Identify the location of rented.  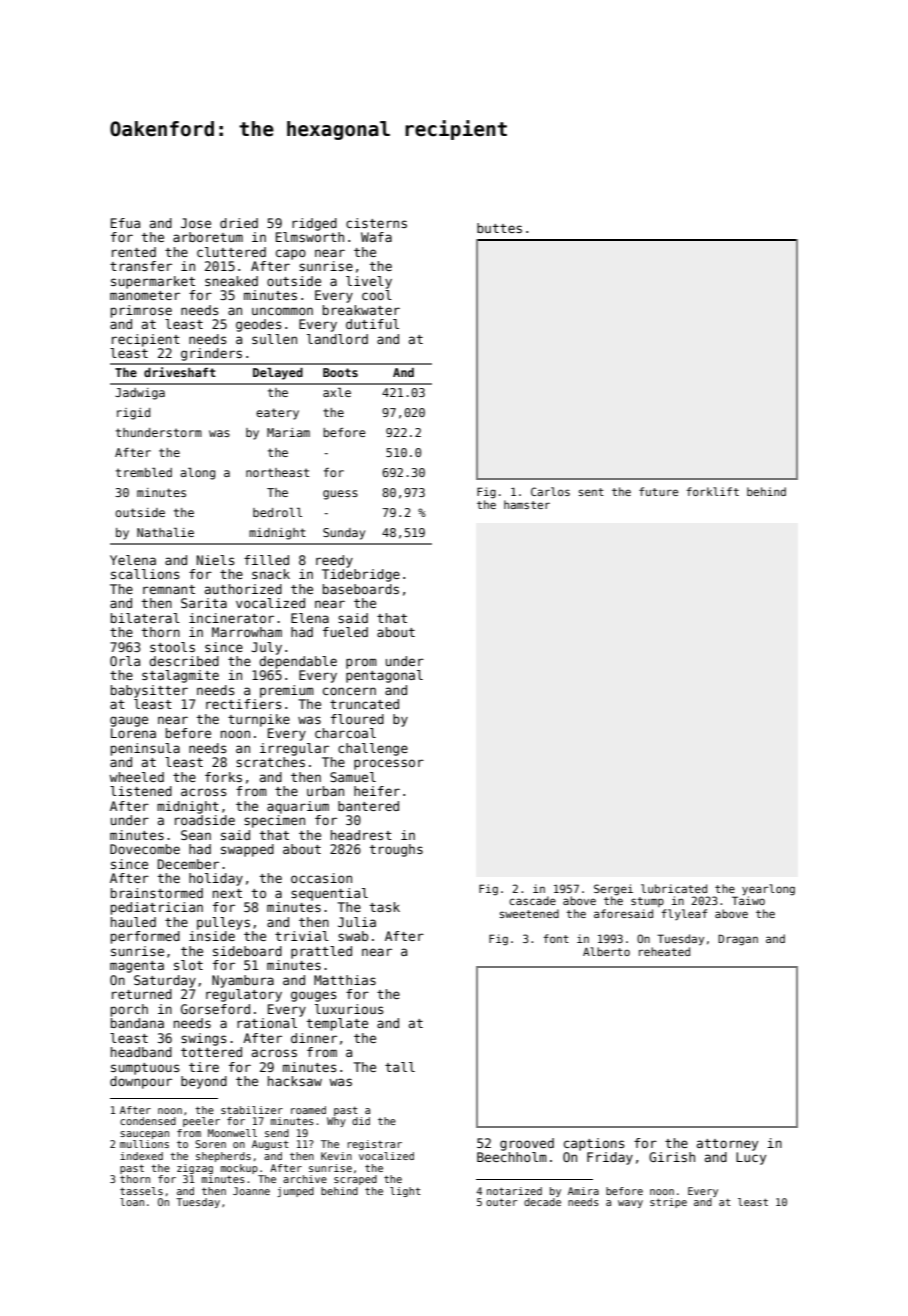
(134, 252).
